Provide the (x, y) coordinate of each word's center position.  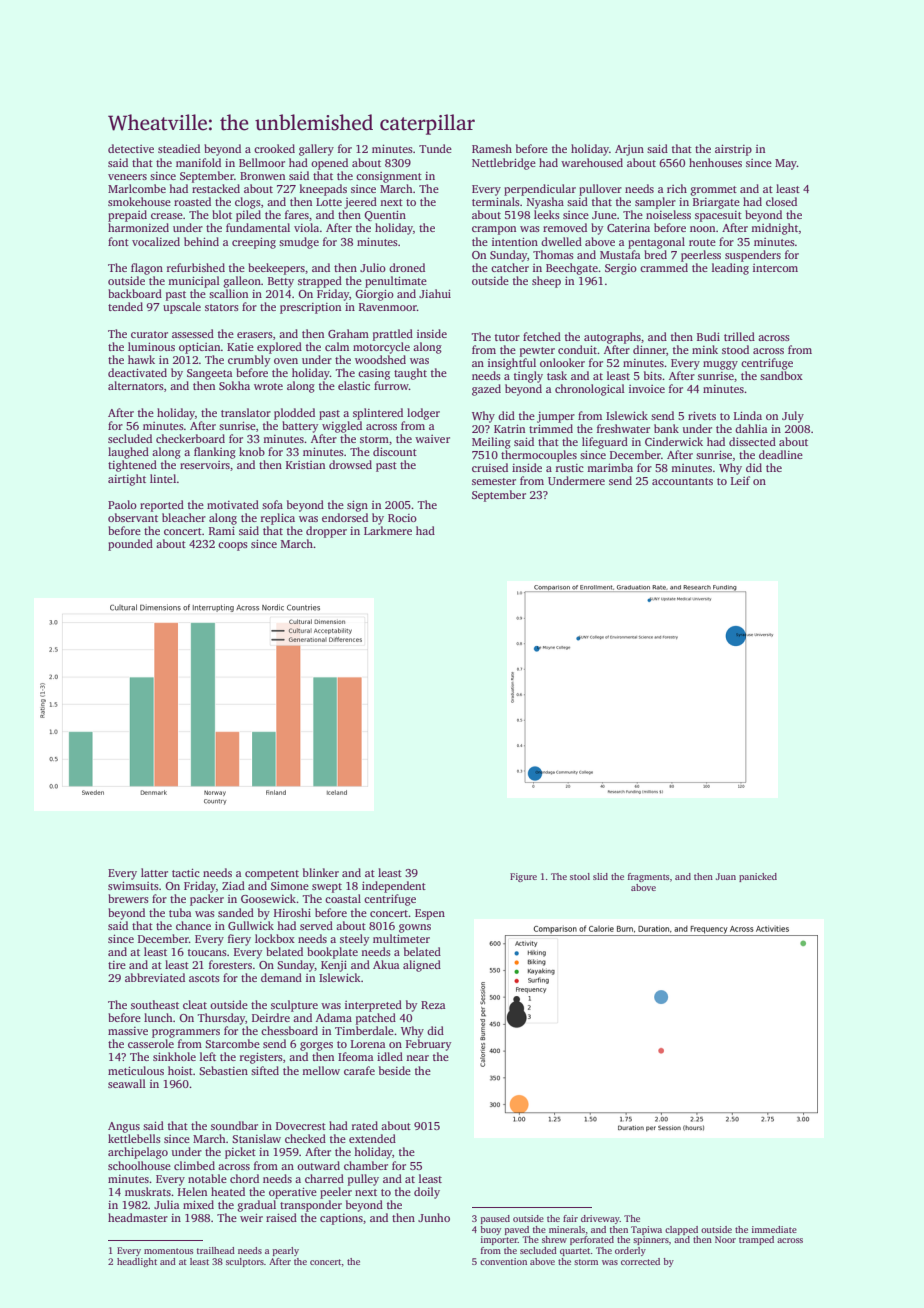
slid (600, 876)
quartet (575, 1252)
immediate (774, 1229)
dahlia (751, 428)
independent (394, 887)
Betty (281, 282)
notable (207, 1178)
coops (233, 546)
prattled (393, 335)
